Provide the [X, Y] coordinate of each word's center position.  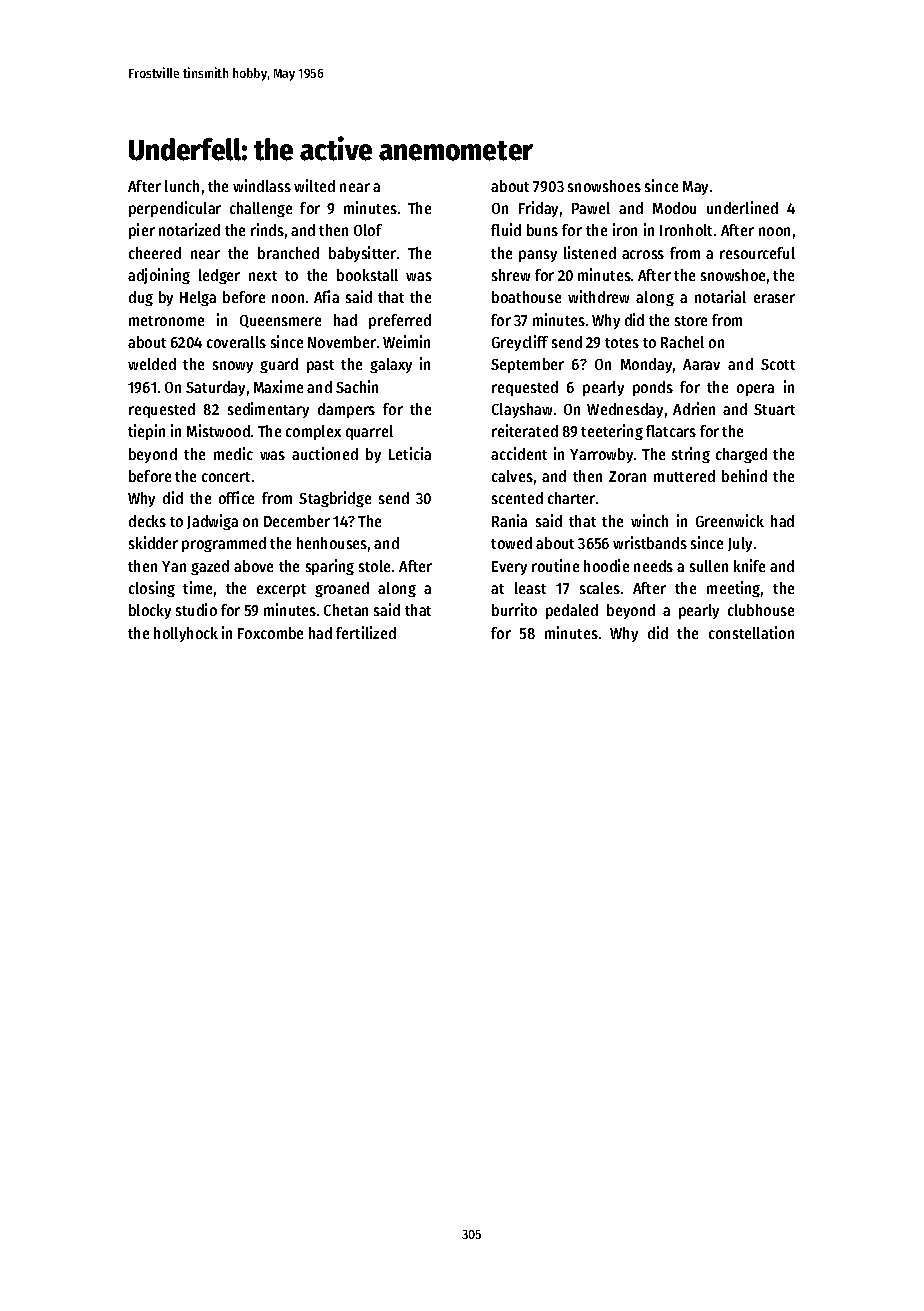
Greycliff [520, 343]
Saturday [215, 388]
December [297, 521]
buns [542, 230]
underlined [742, 207]
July [740, 544]
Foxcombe [270, 633]
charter [571, 498]
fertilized [366, 632]
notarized [189, 229]
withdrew [598, 296]
